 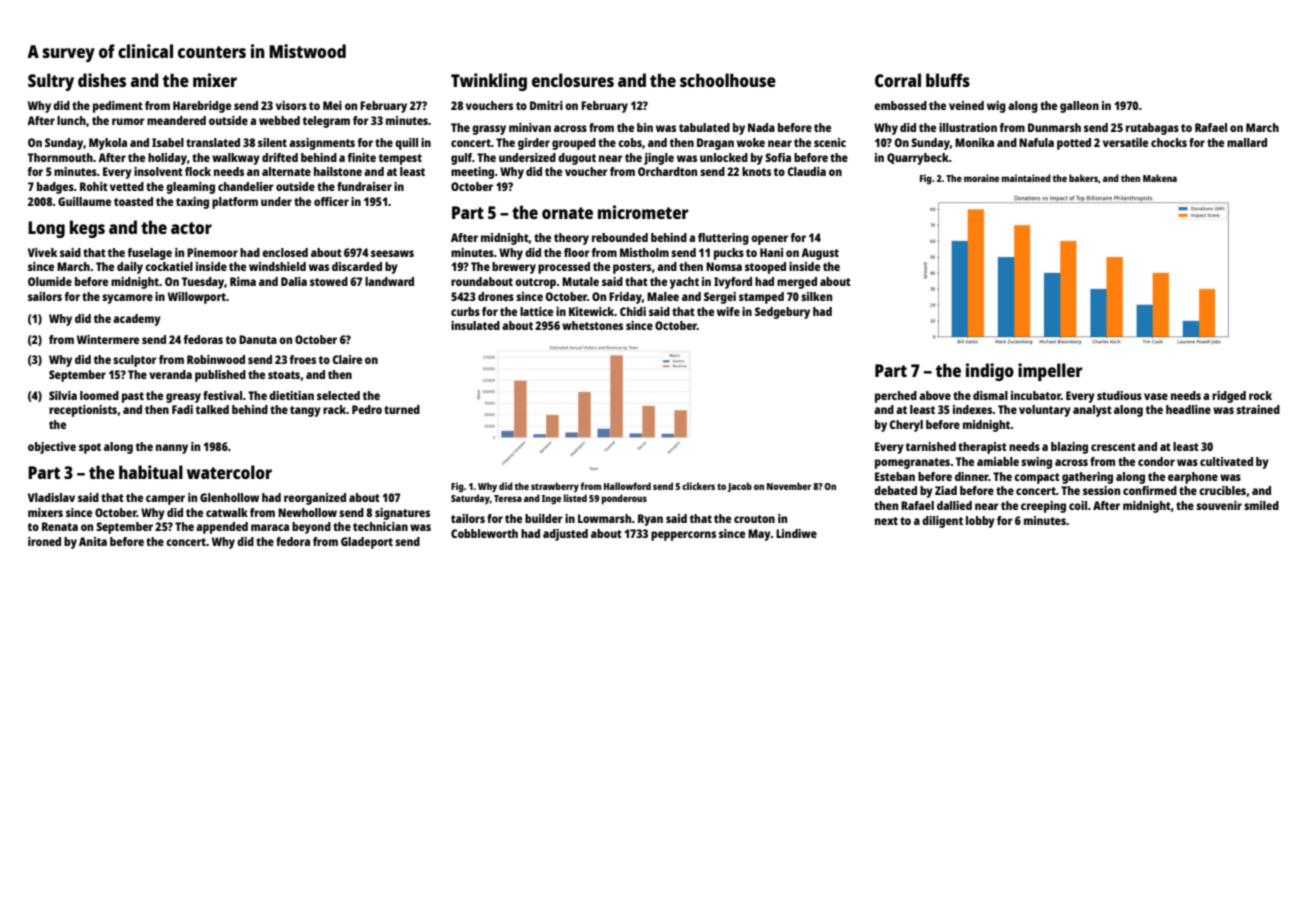 I want to click on Wintermere, so click(x=108, y=339).
